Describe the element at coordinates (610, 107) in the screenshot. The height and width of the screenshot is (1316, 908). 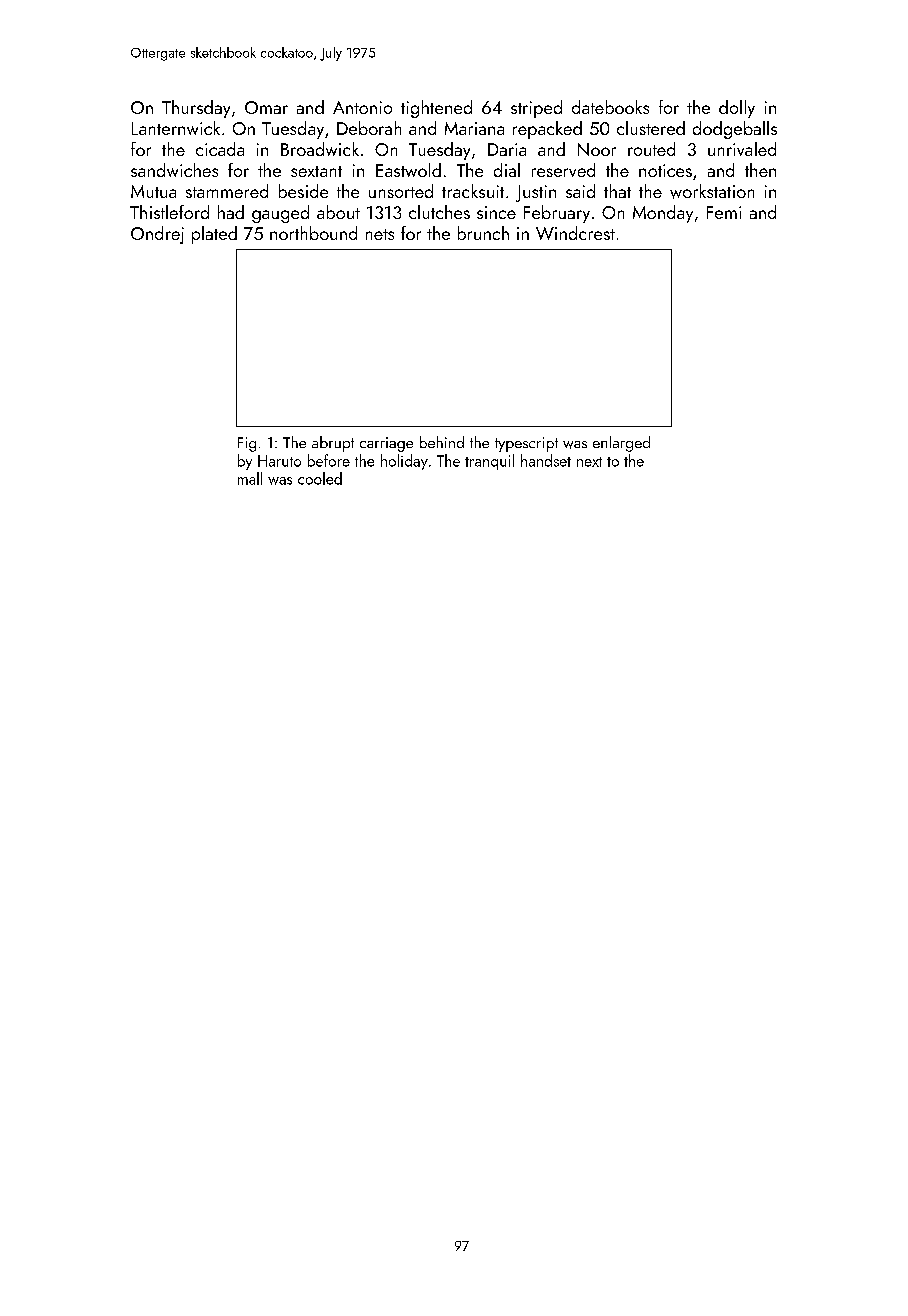
I see `datebooks` at that location.
